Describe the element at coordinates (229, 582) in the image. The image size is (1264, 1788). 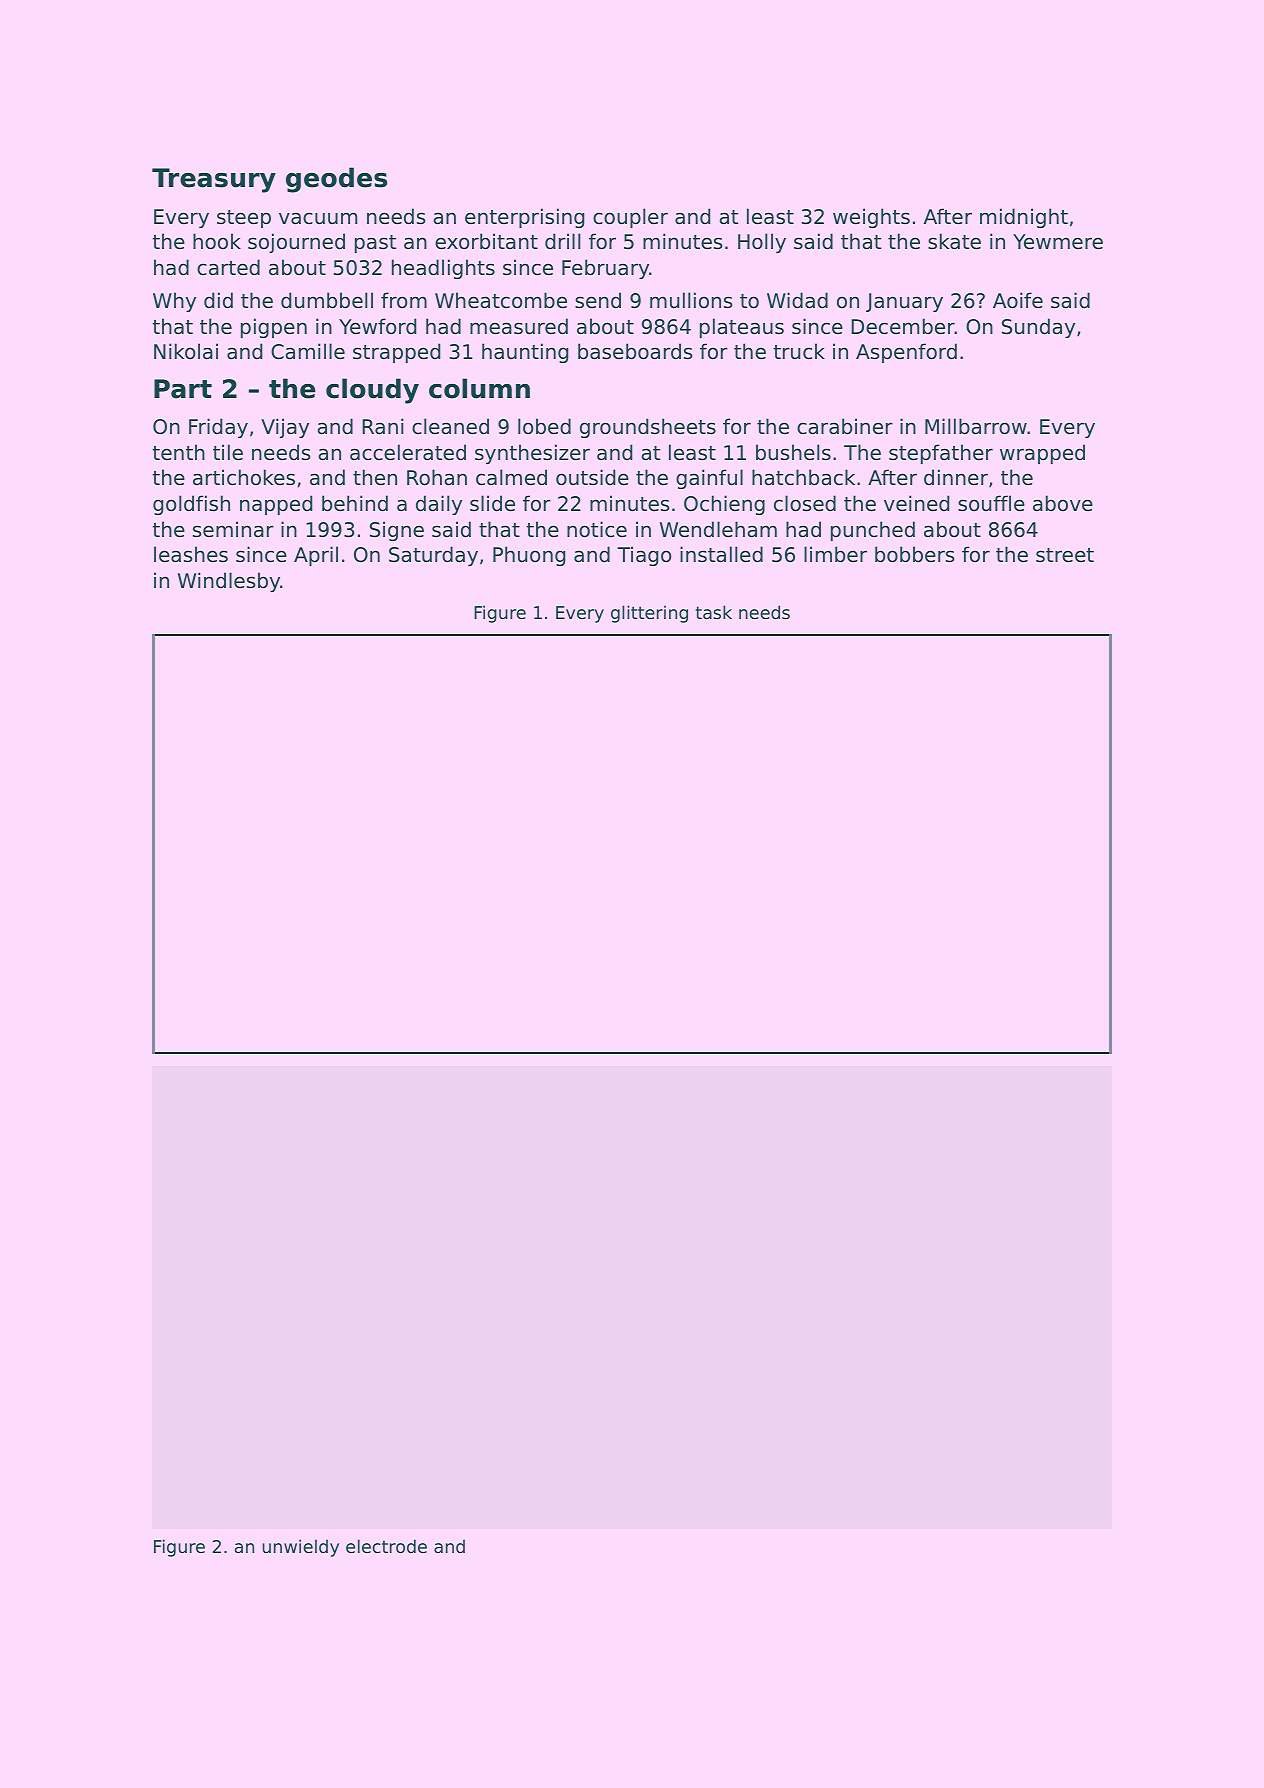
I see `Windlesby` at that location.
